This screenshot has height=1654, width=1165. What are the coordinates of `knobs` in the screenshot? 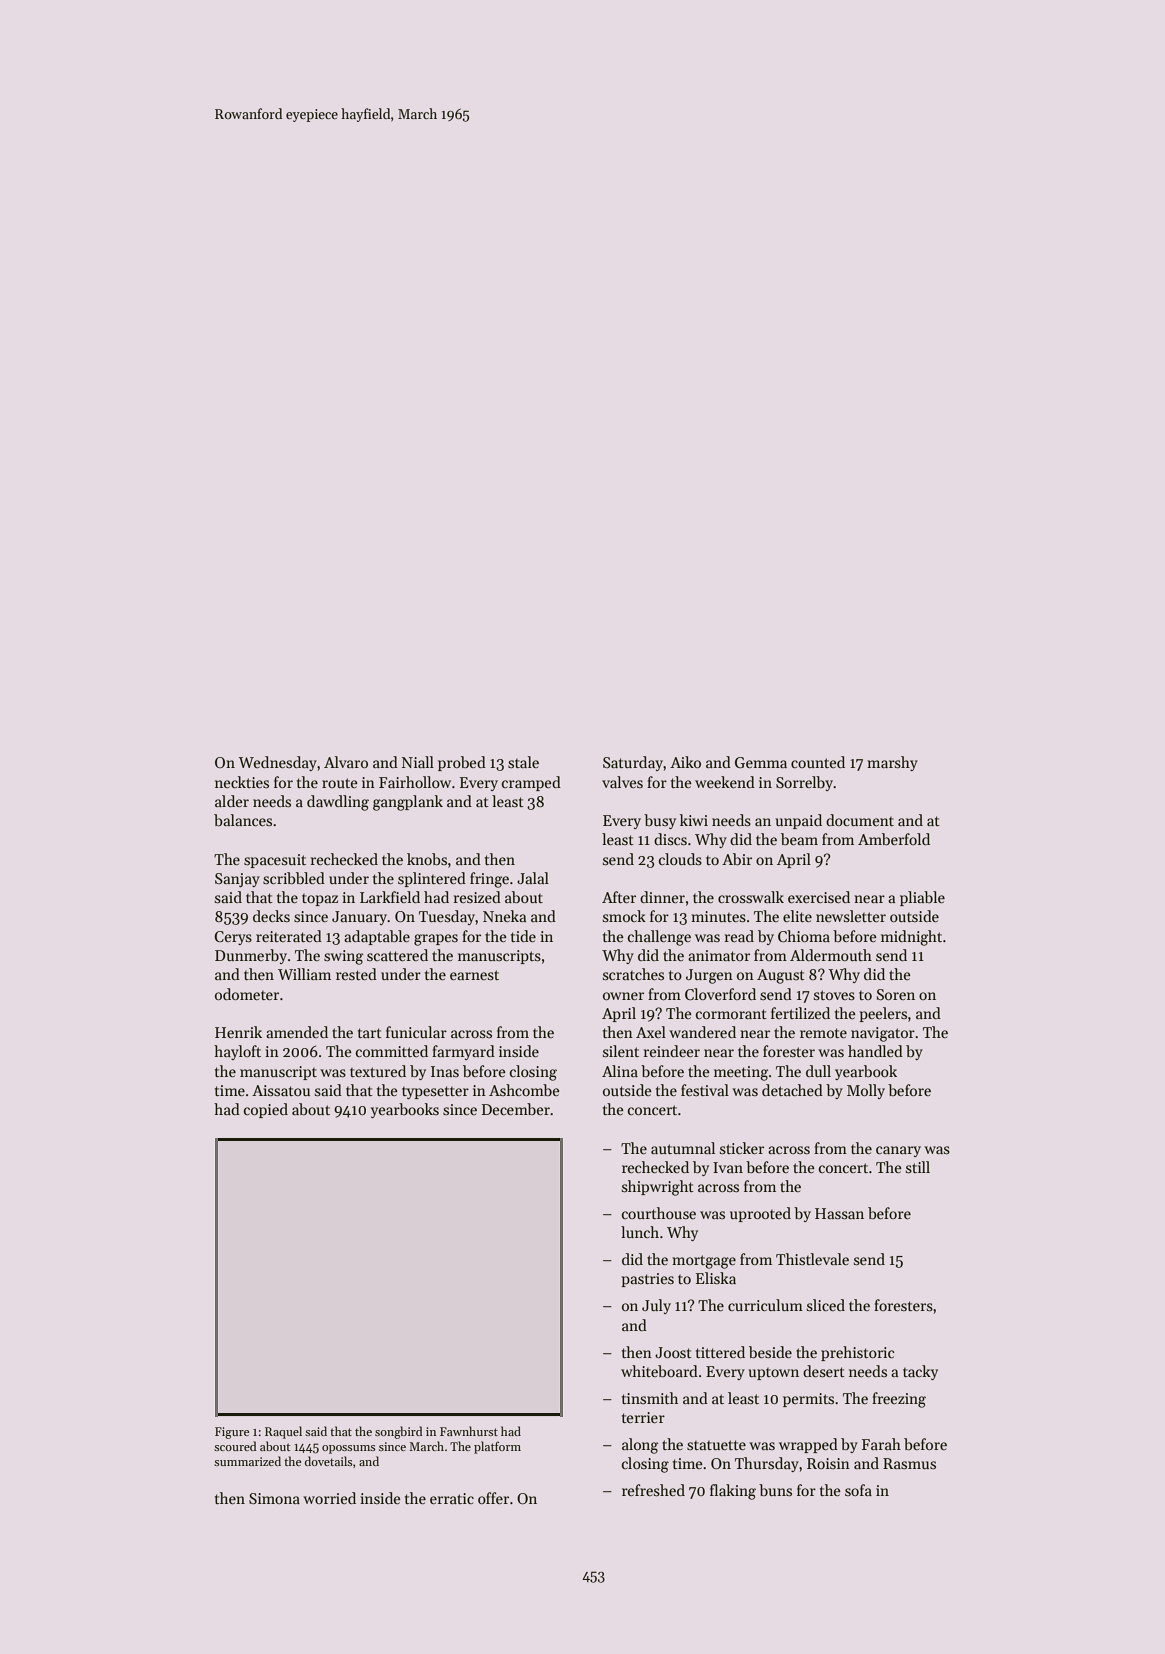 It's located at (427, 859).
